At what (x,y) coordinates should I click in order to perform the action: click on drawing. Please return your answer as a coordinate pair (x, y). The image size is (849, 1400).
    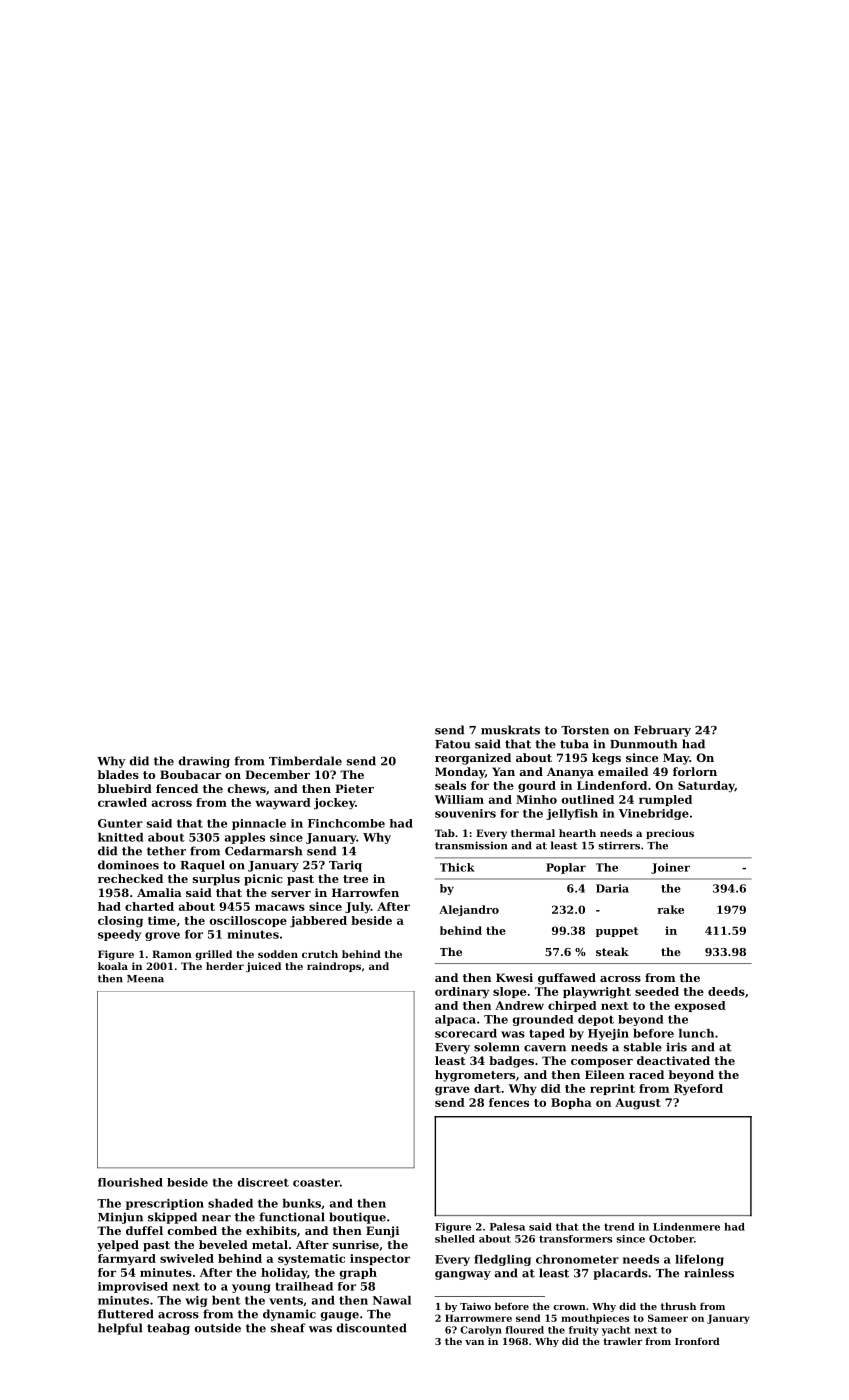
    Looking at the image, I should click on (204, 762).
